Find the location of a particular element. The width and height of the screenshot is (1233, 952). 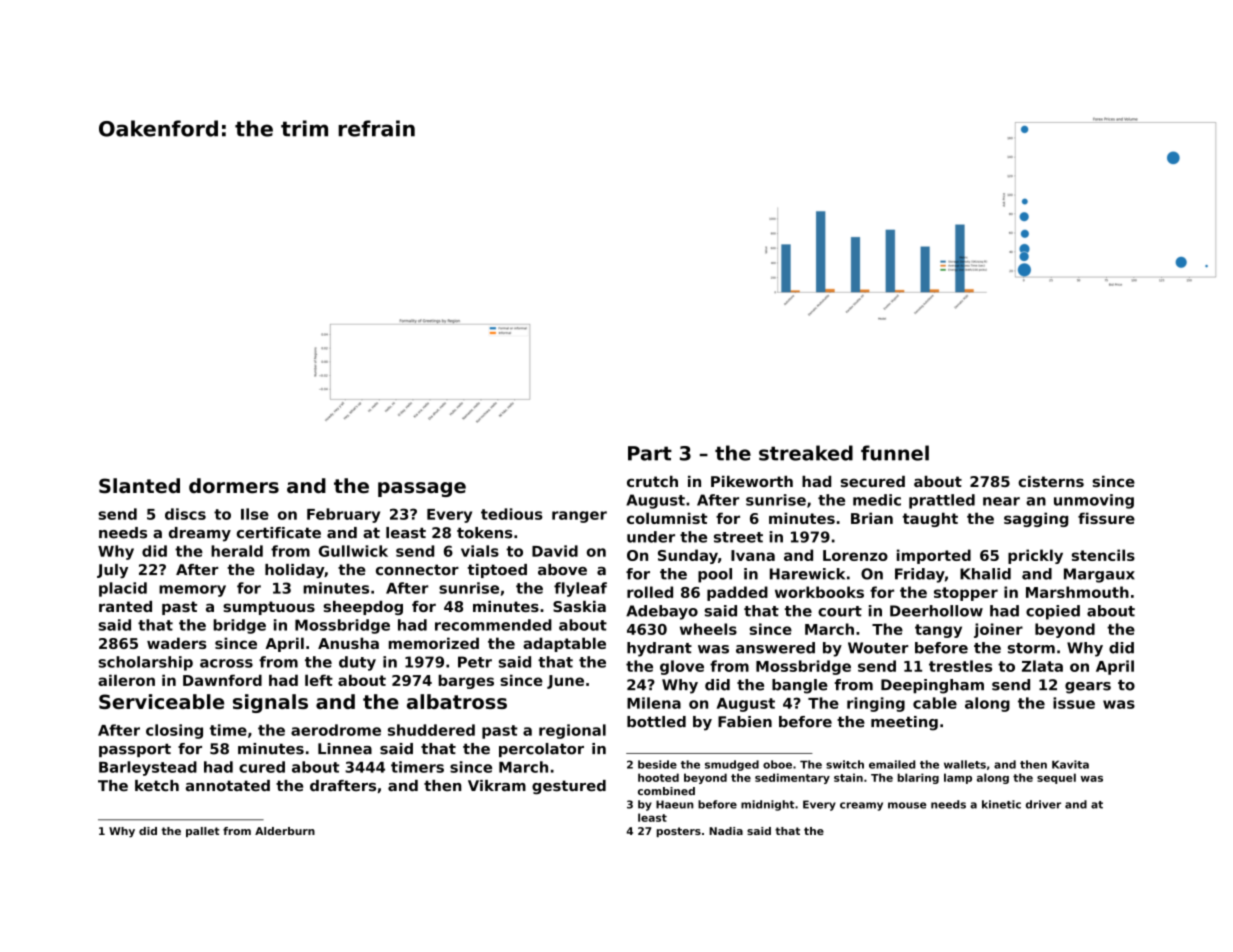

rolled is located at coordinates (650, 592).
